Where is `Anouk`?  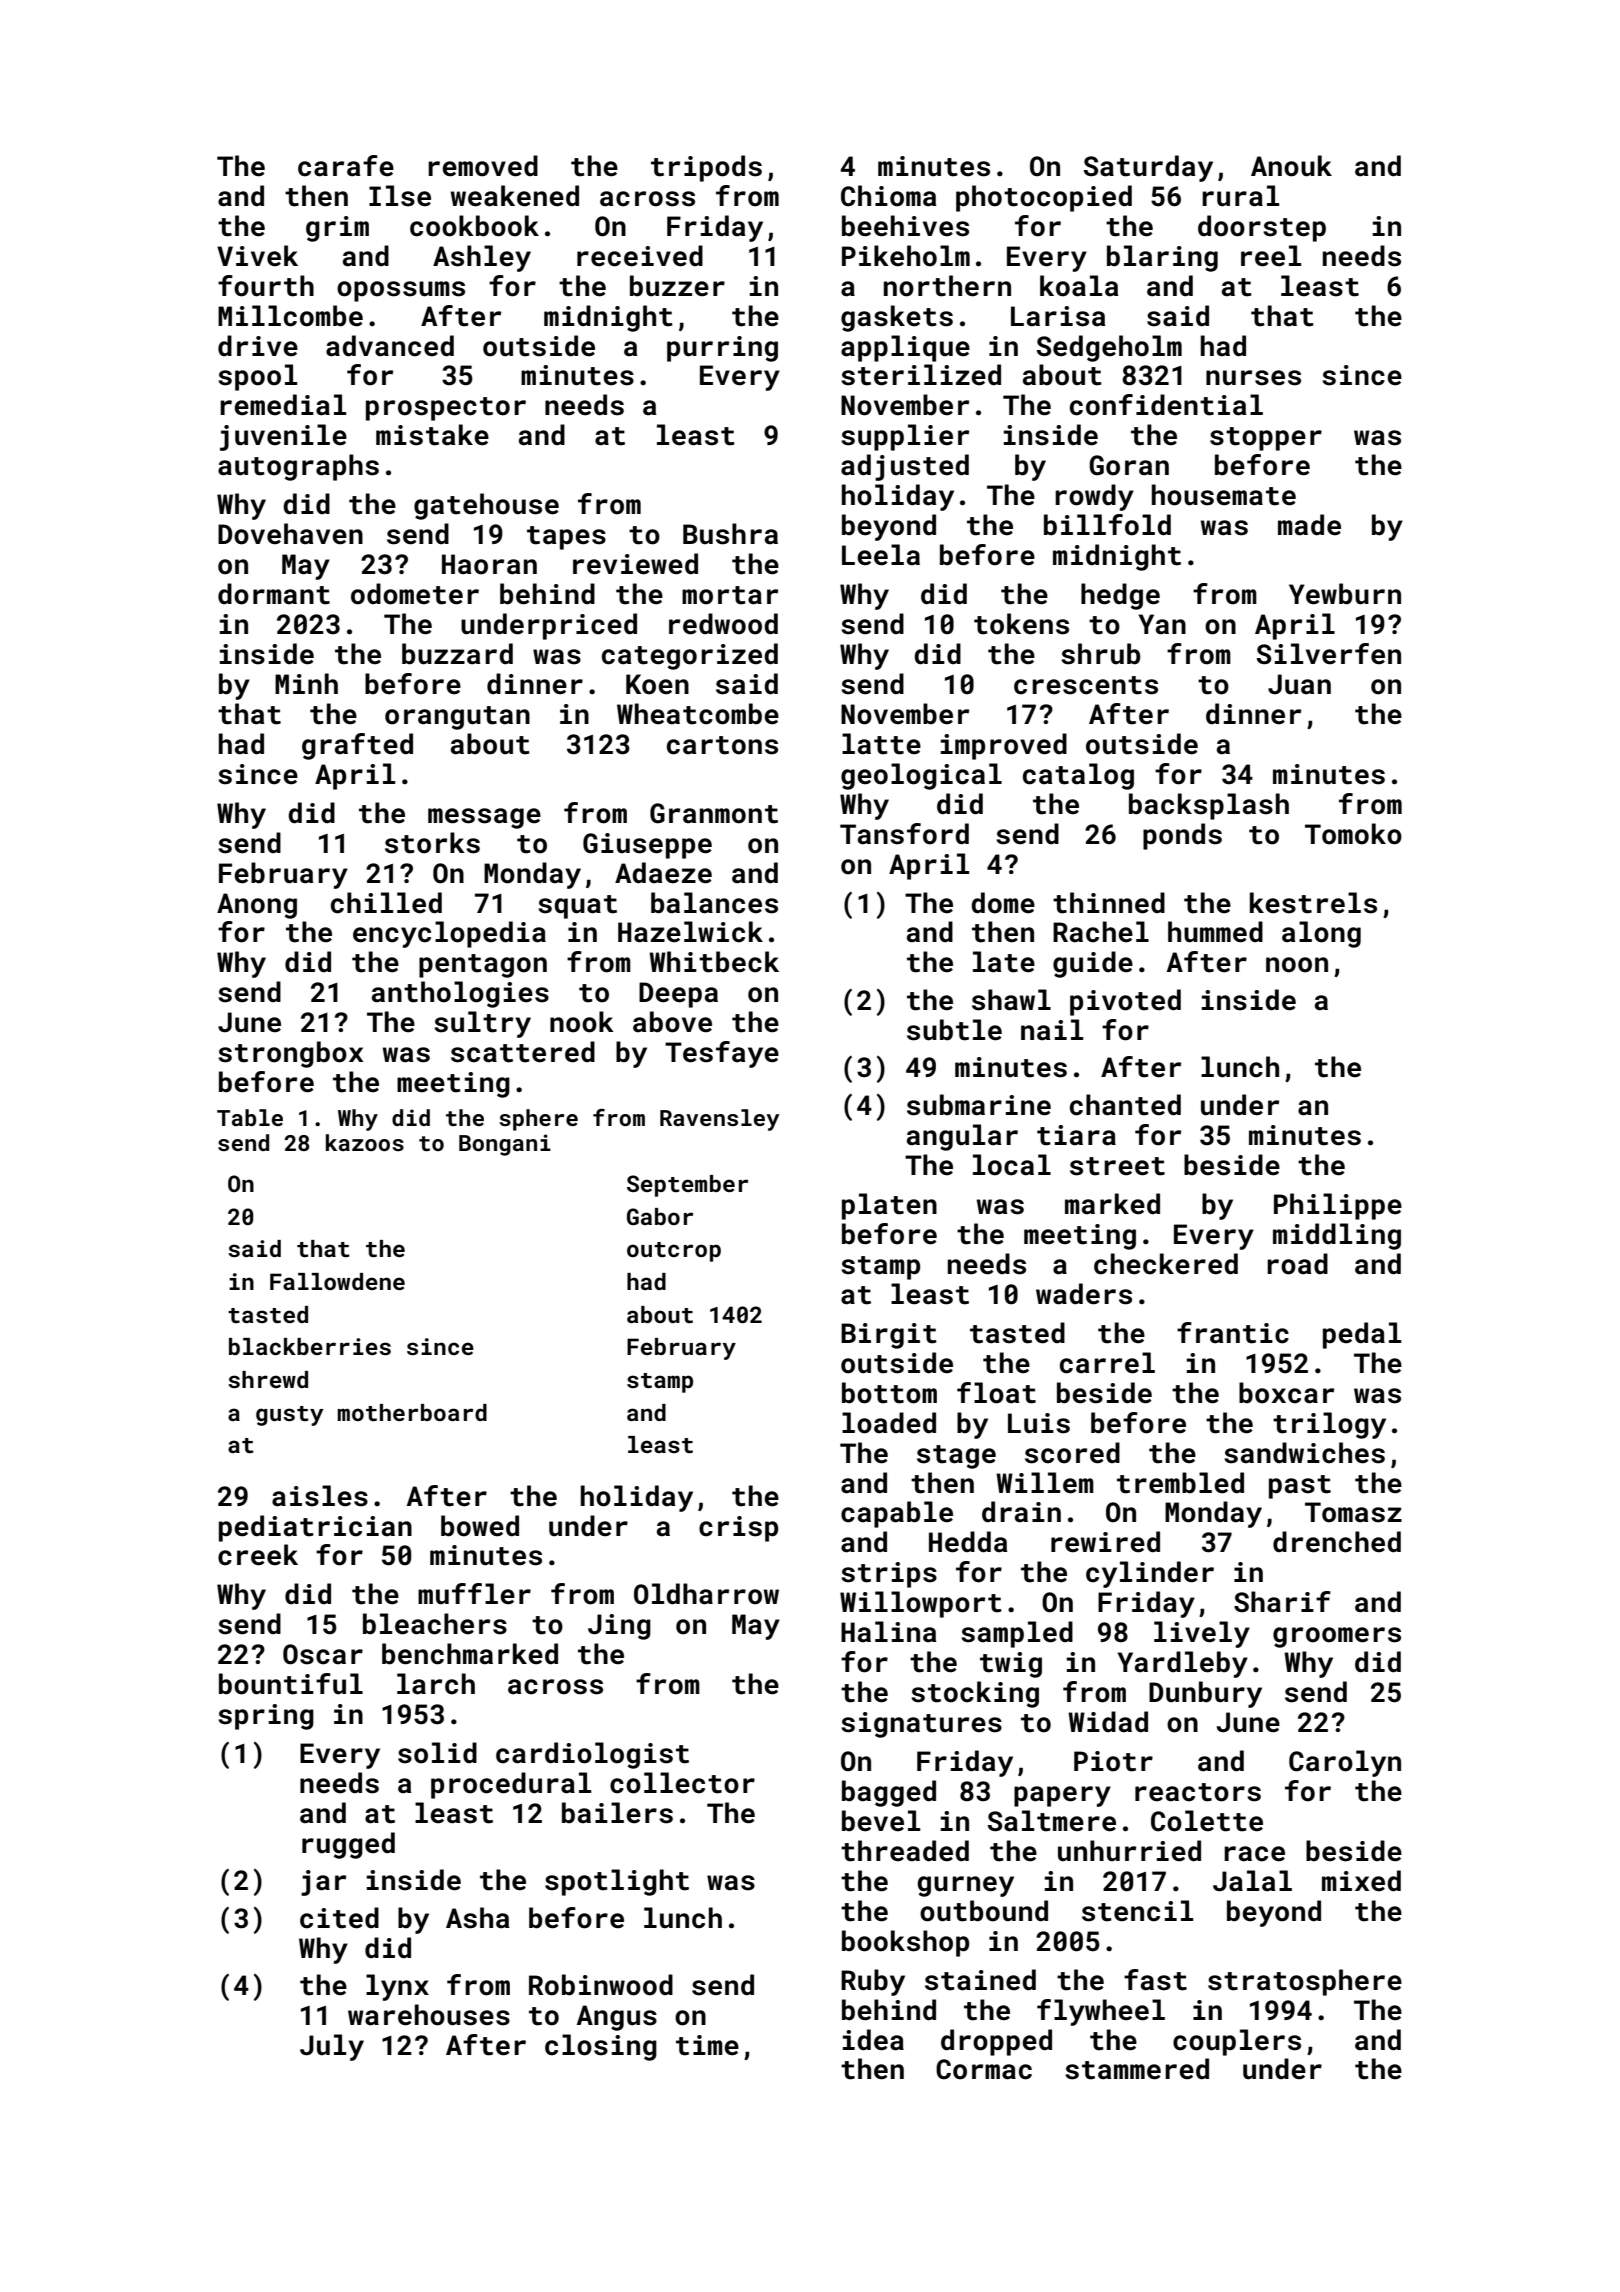 Anouk is located at coordinates (1291, 166).
